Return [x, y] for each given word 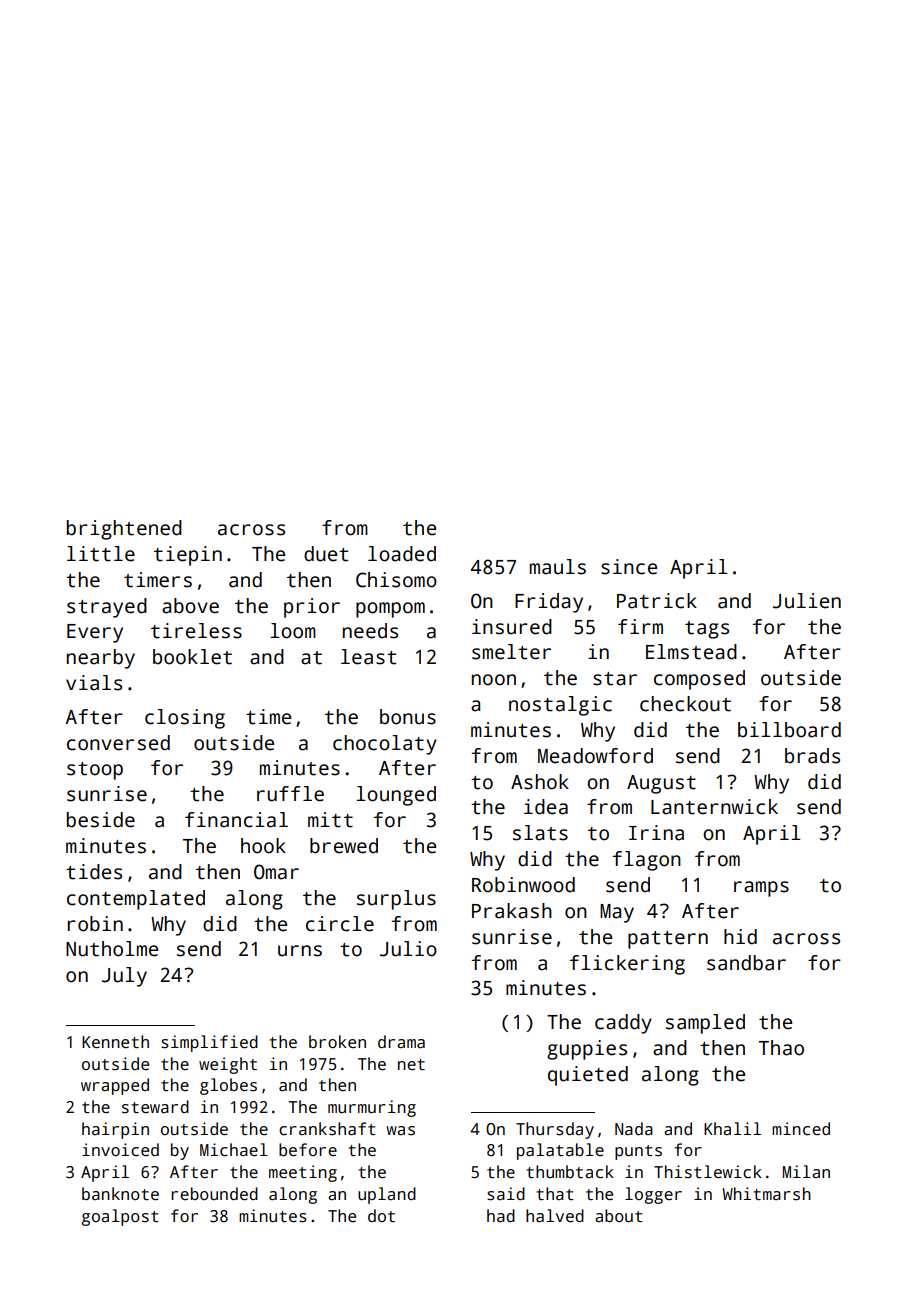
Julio [408, 949]
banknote [120, 1193]
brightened [124, 530]
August [661, 784]
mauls [558, 567]
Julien [807, 601]
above [190, 606]
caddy [623, 1024]
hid [740, 937]
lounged [396, 796]
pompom [390, 610]
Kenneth [115, 1041]
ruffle [290, 794]
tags [707, 630]
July [124, 977]
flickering [627, 965]
